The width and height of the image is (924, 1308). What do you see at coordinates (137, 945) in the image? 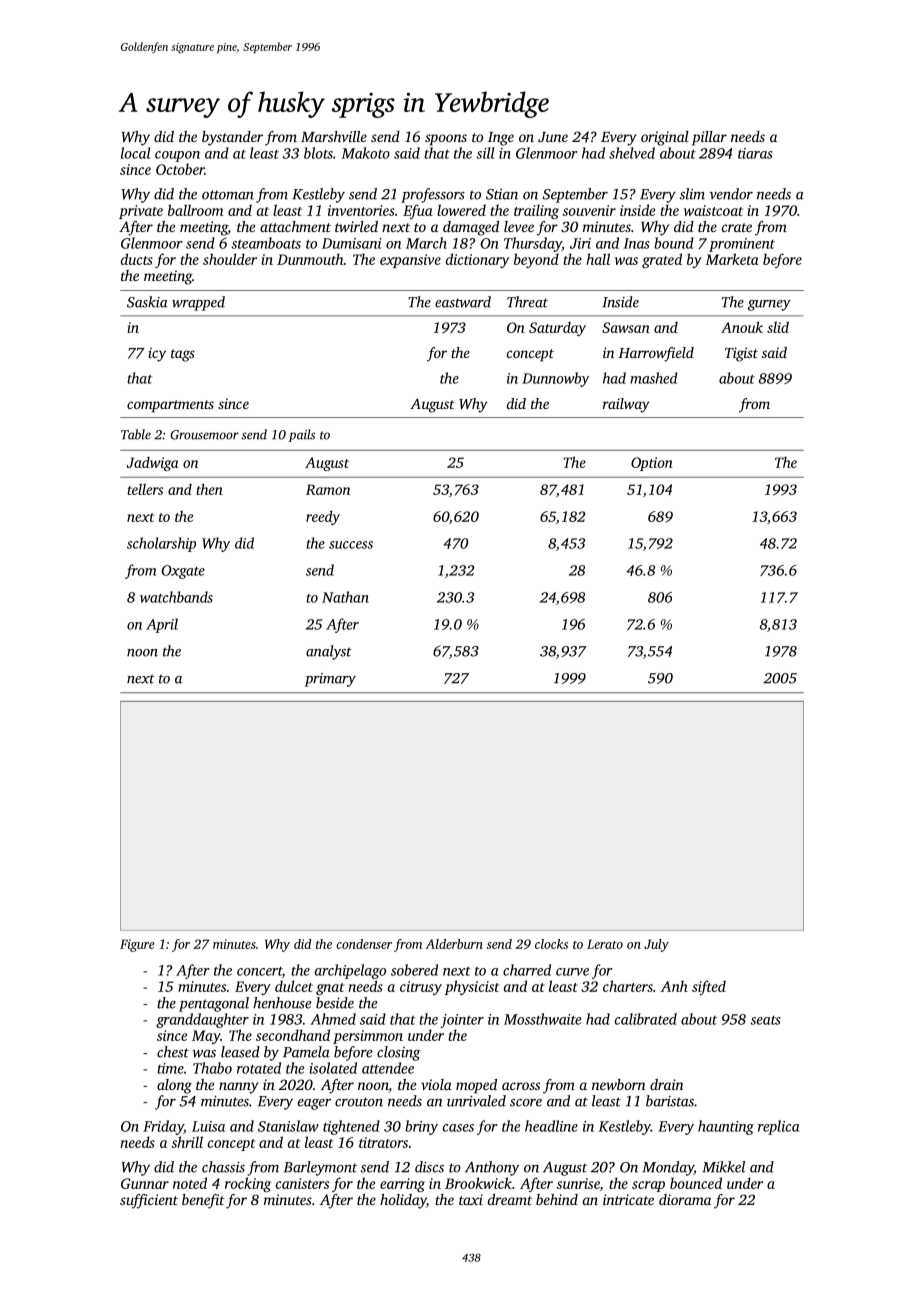
I see `Figure` at bounding box center [137, 945].
